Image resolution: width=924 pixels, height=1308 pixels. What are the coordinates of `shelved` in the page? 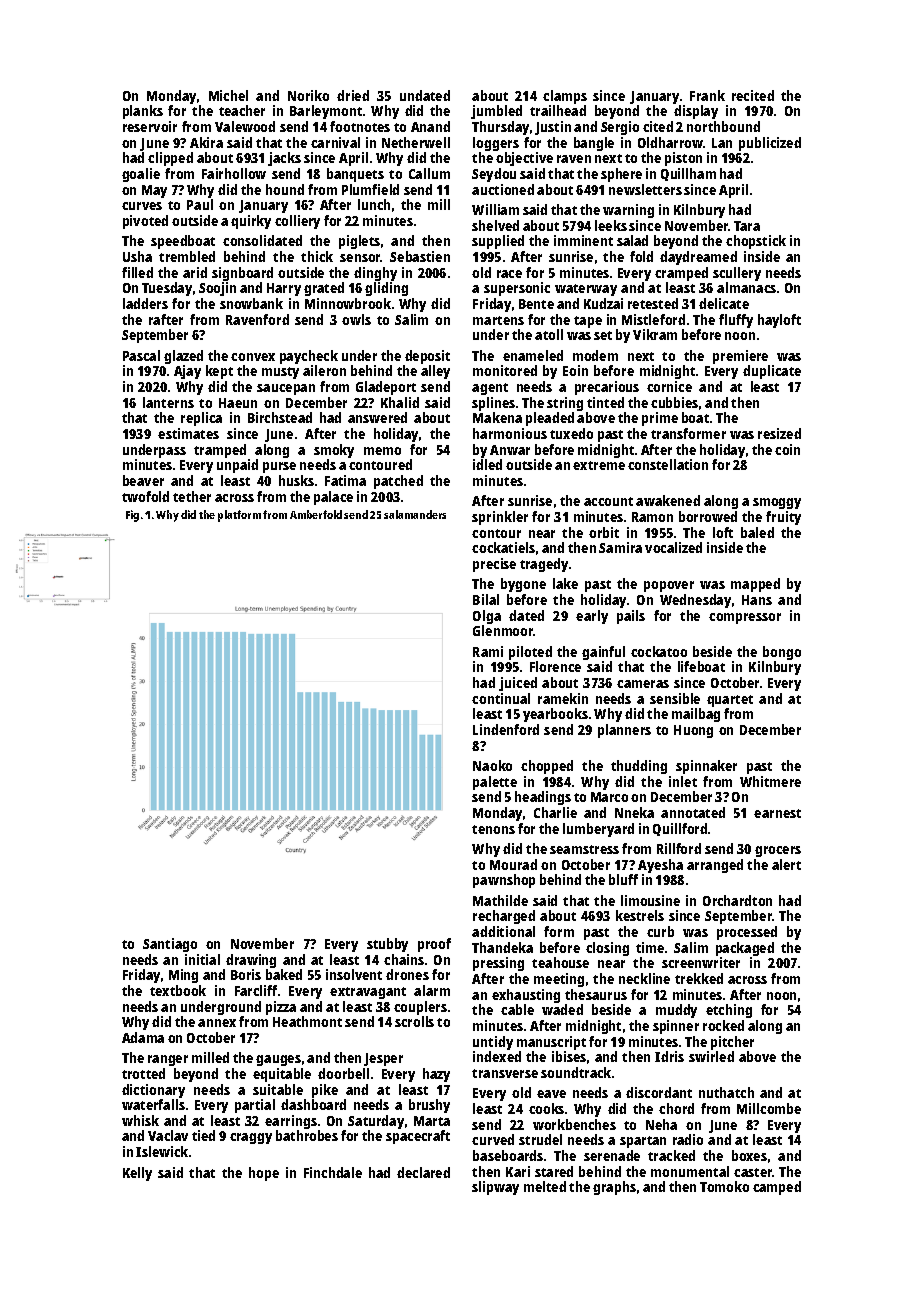 It's located at (495, 225).
